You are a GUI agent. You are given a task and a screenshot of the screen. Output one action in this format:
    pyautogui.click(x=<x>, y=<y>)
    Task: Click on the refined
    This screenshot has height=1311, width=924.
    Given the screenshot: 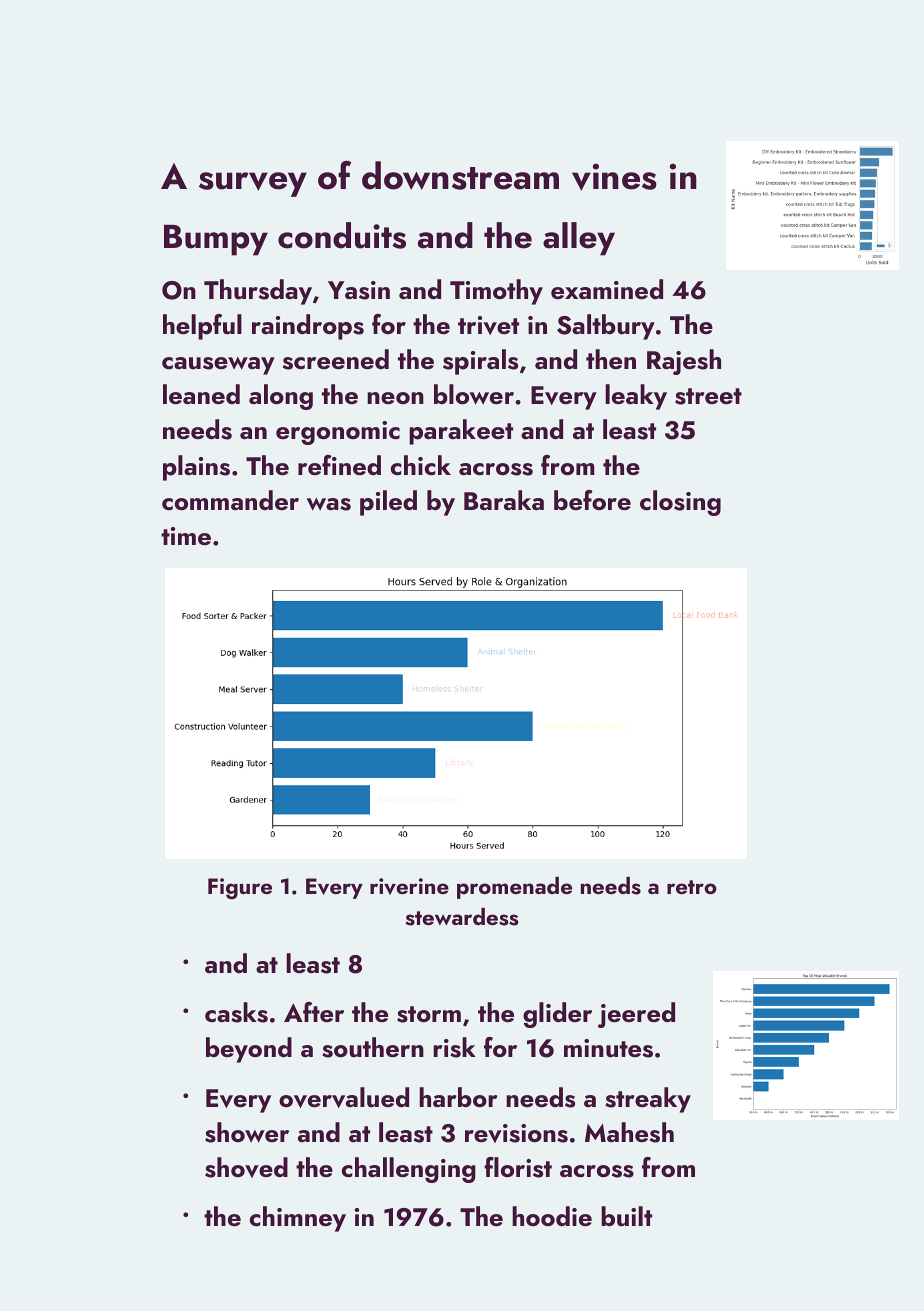 What is the action you would take?
    pyautogui.click(x=339, y=465)
